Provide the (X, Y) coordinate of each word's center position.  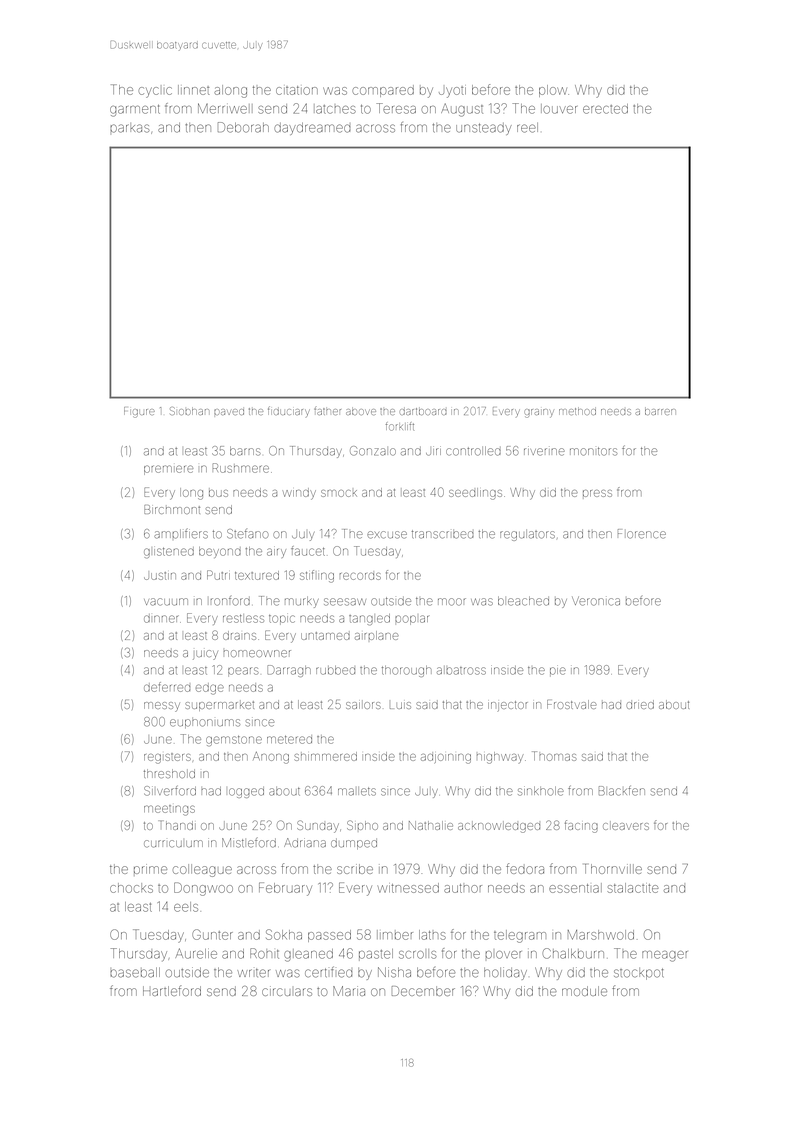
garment (135, 111)
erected (605, 109)
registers (167, 758)
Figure (139, 412)
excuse (387, 535)
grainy (539, 413)
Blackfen (622, 791)
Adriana (305, 843)
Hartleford (172, 990)
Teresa (396, 108)
